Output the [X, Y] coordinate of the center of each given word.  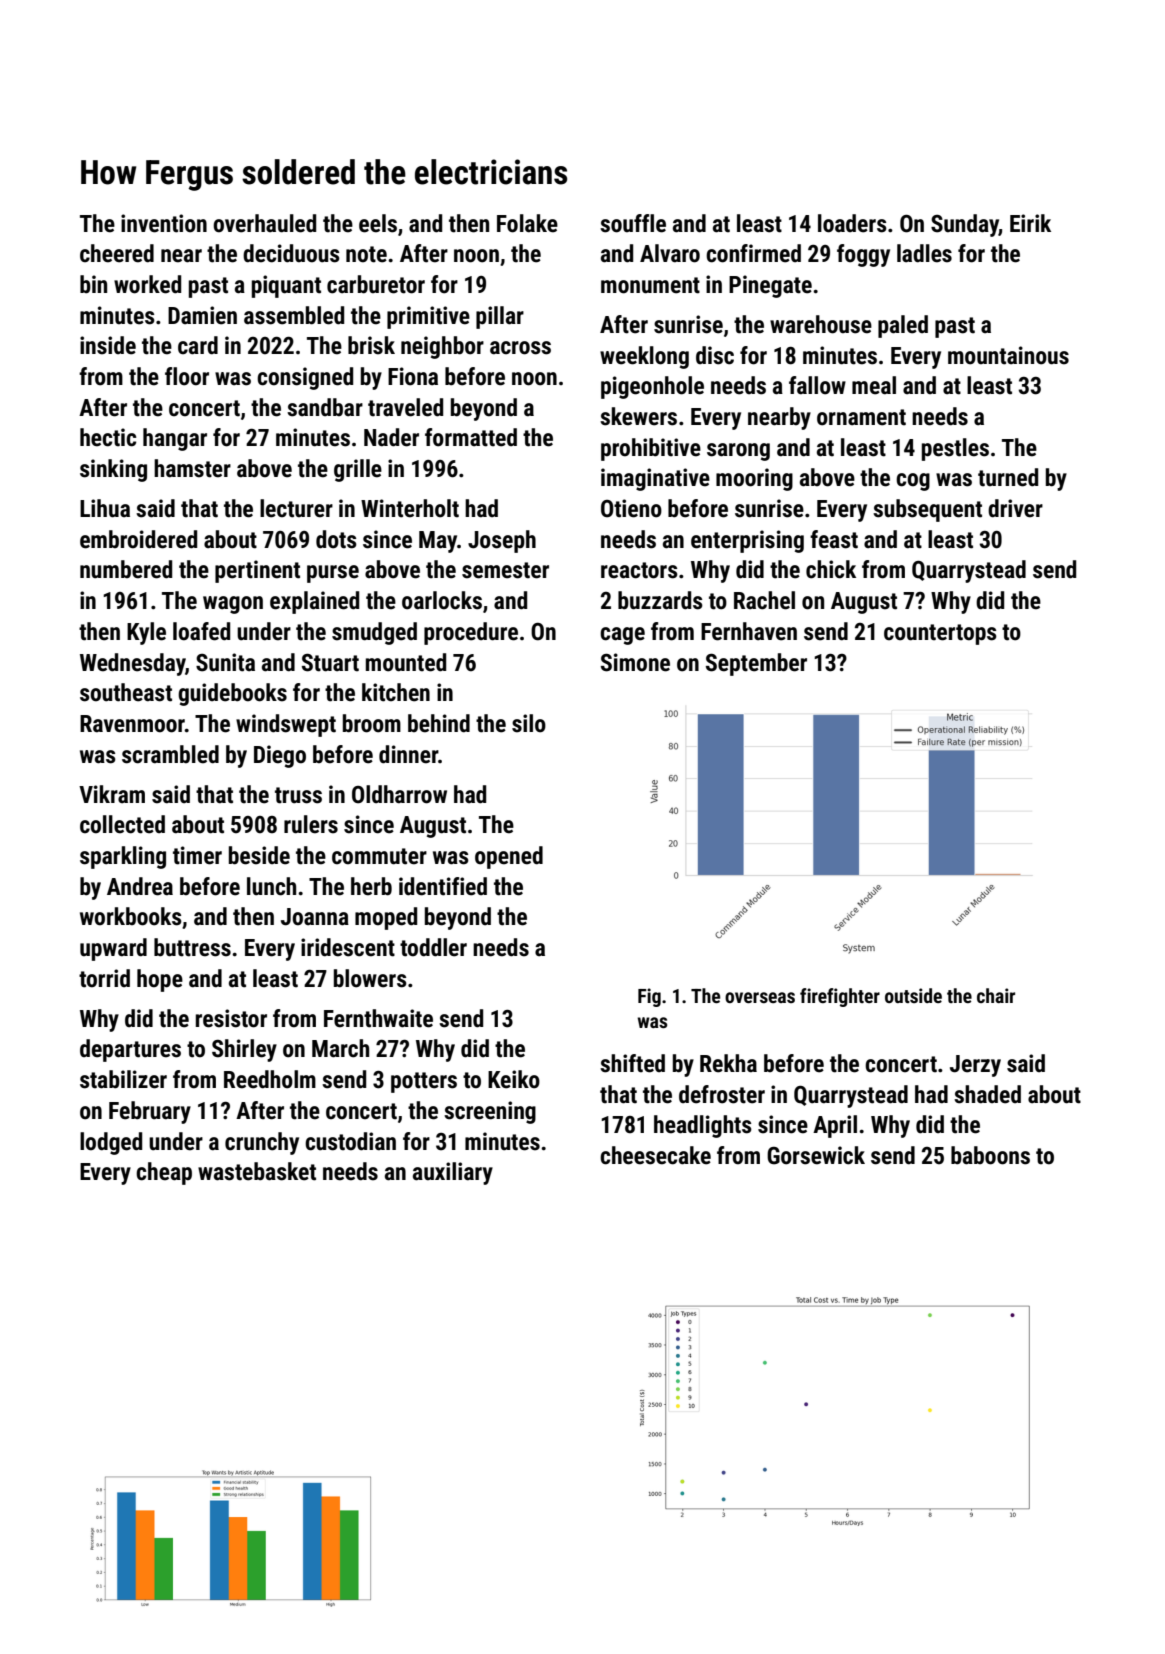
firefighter [840, 997]
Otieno [631, 508]
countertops [940, 634]
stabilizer [123, 1079]
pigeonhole [652, 387]
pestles [955, 449]
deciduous [291, 253]
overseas [760, 997]
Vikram [112, 794]
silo [529, 723]
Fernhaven [749, 631]
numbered [126, 569]
